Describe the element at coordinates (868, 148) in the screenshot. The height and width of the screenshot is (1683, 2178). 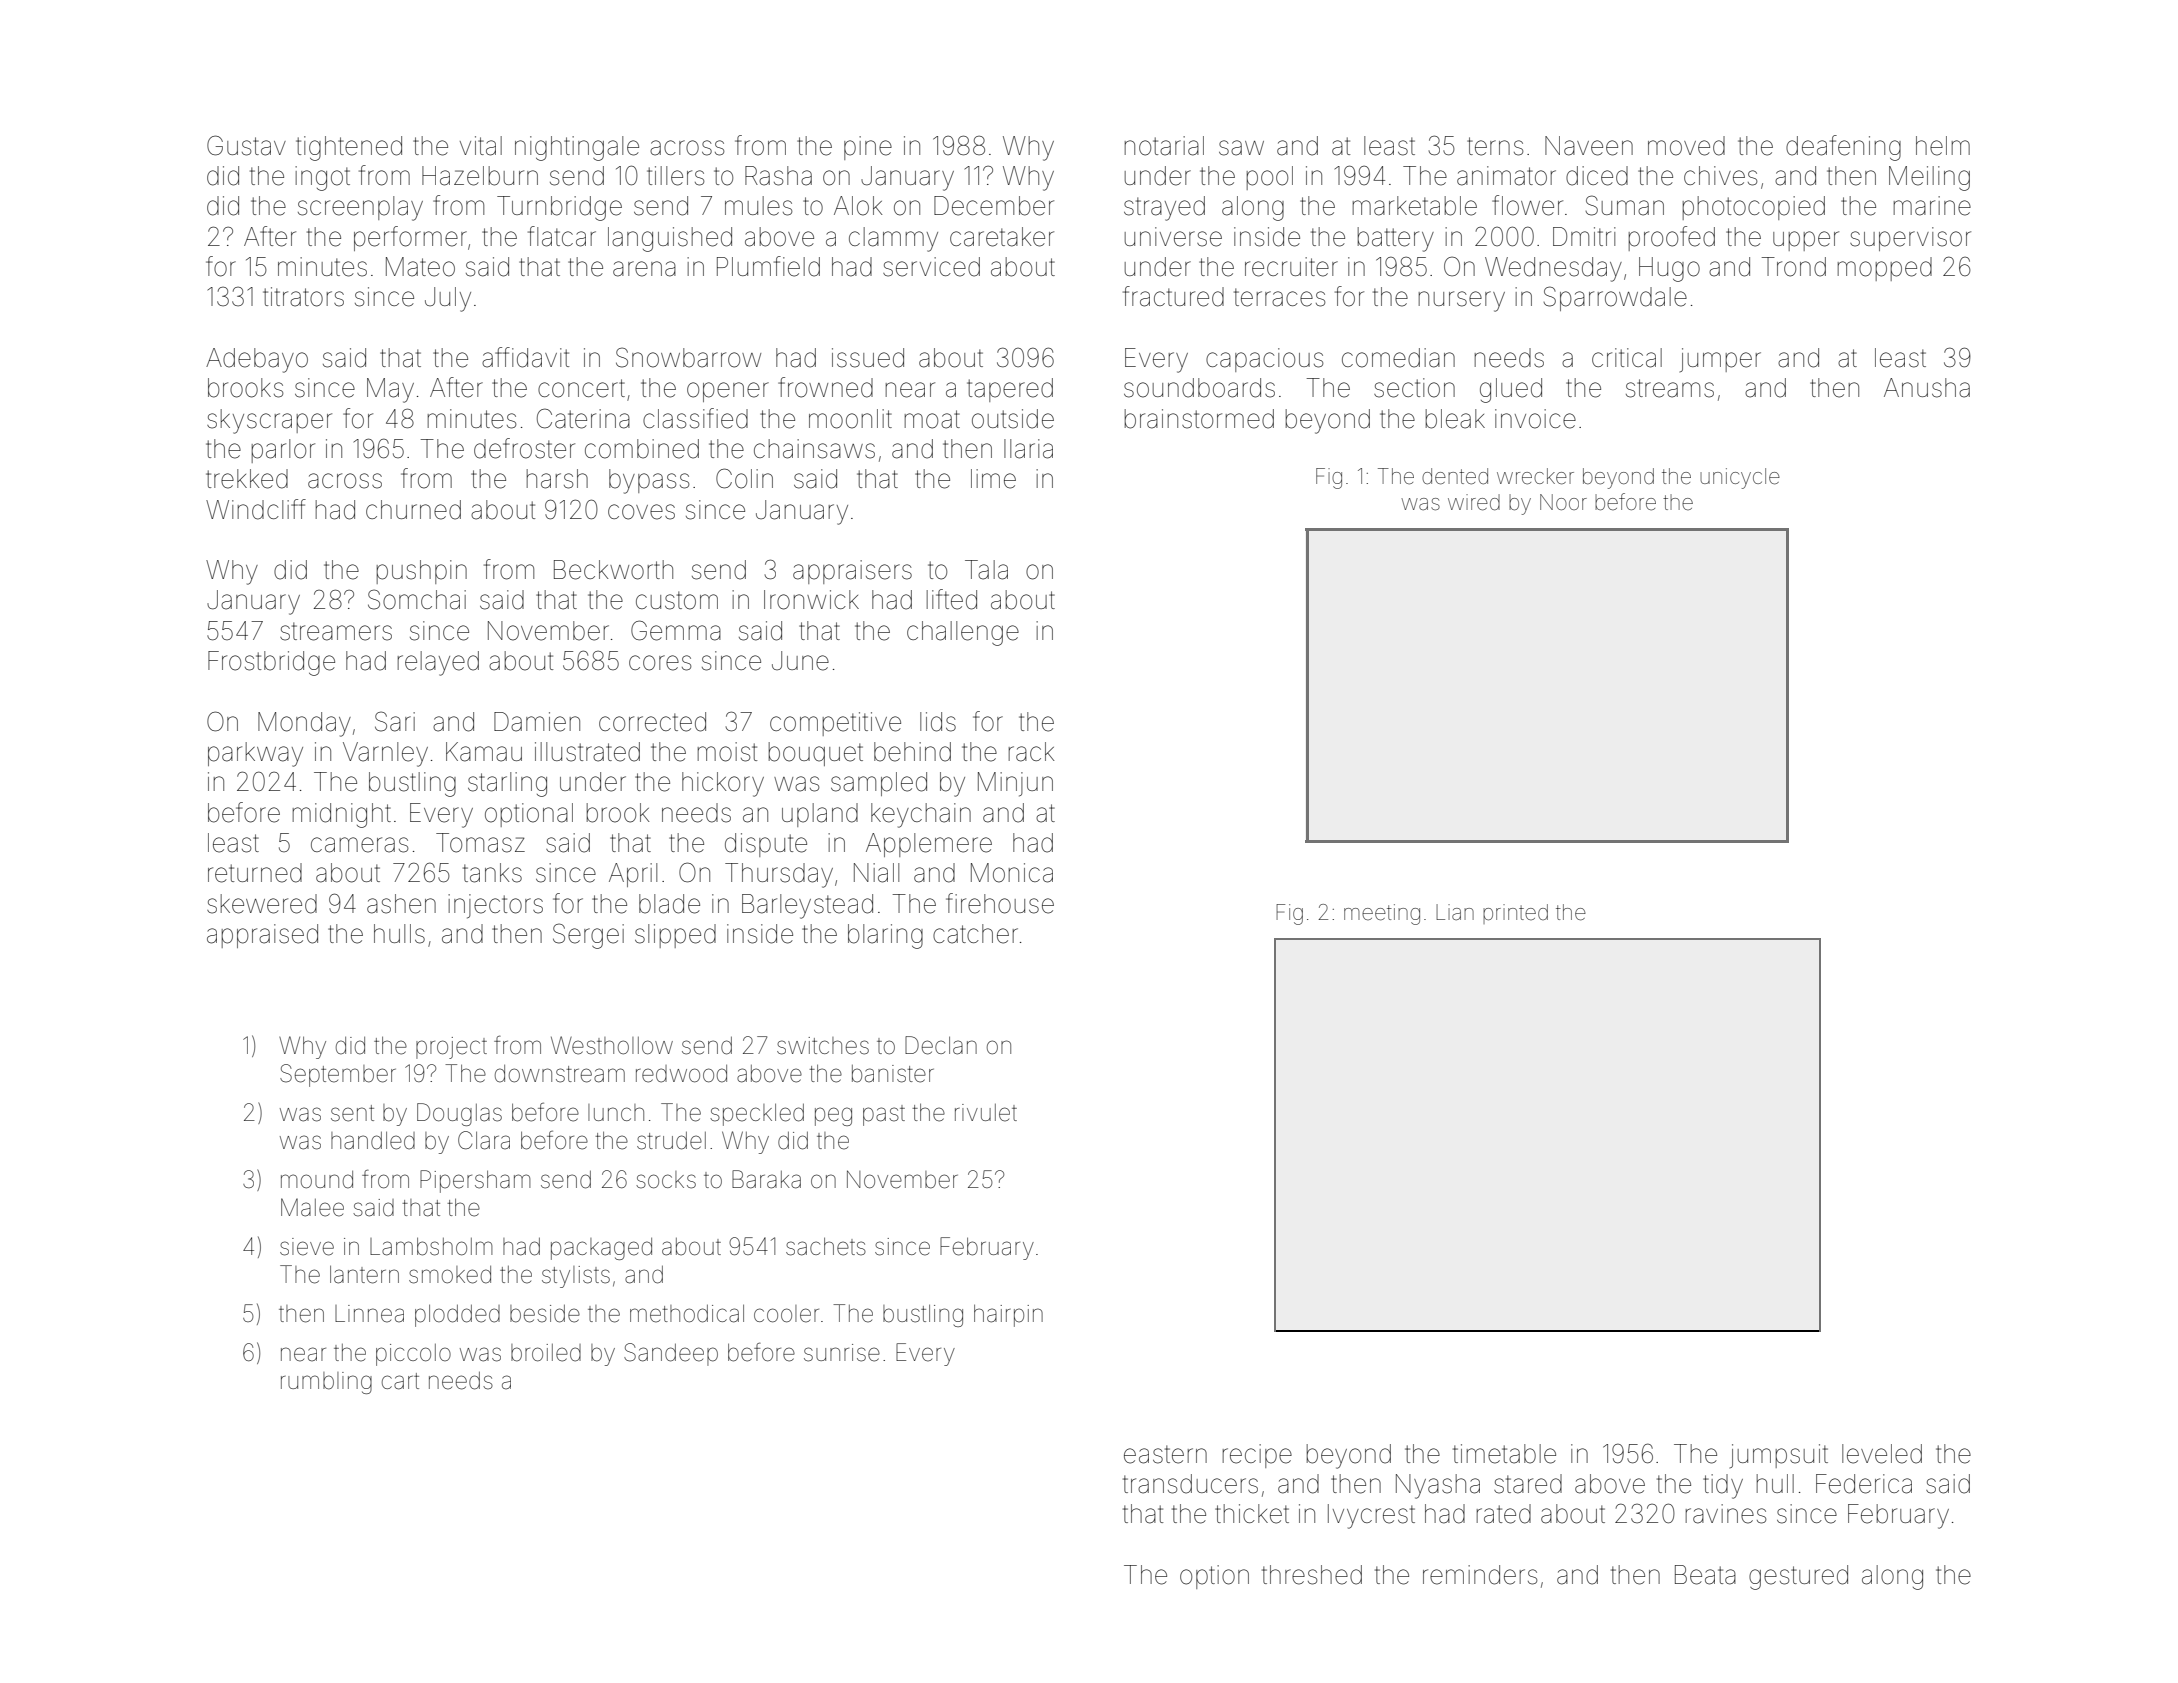
I see `pine` at that location.
